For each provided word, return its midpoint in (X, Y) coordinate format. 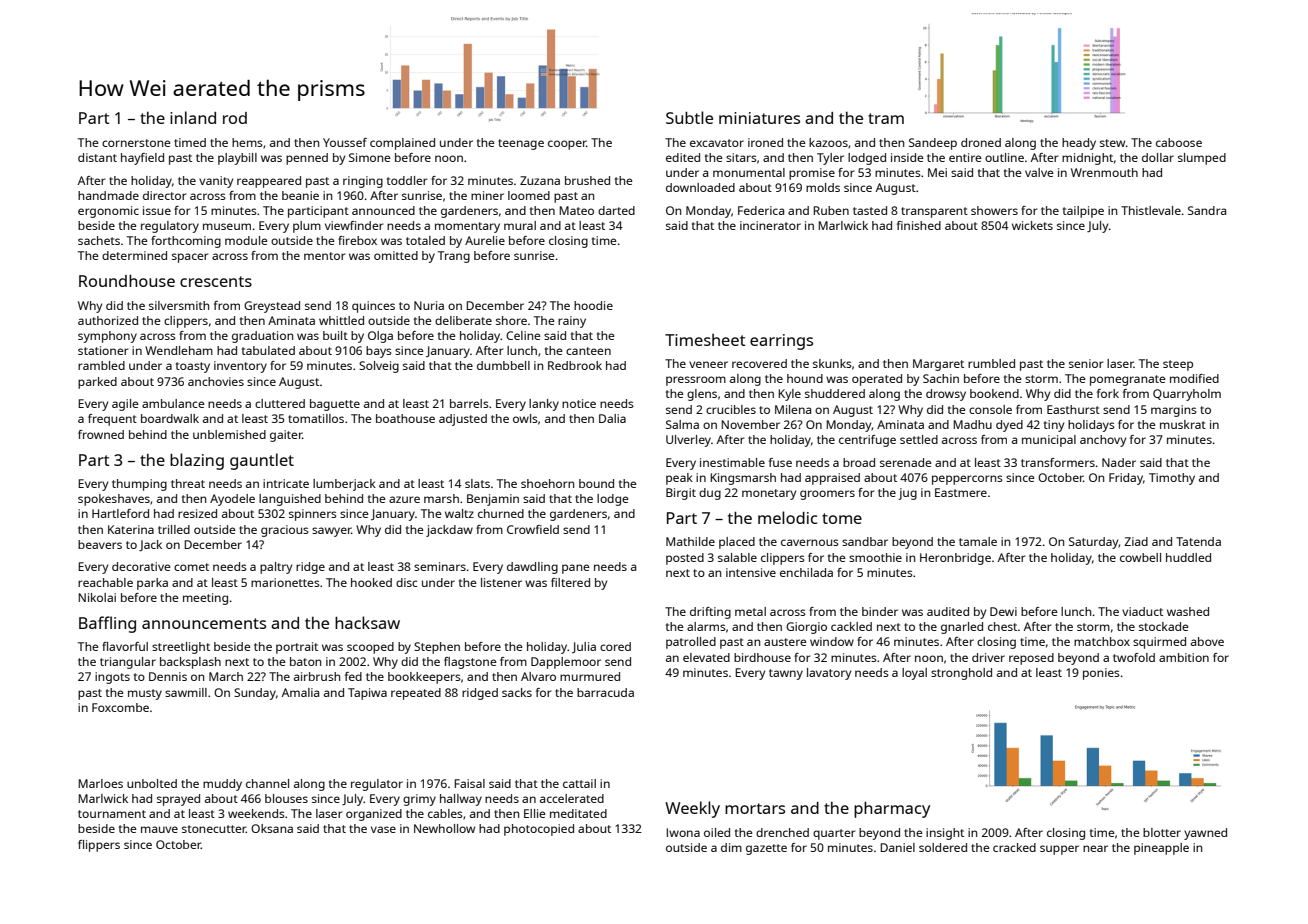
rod (235, 118)
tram (886, 118)
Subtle (689, 117)
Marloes (100, 783)
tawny (786, 674)
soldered (943, 847)
